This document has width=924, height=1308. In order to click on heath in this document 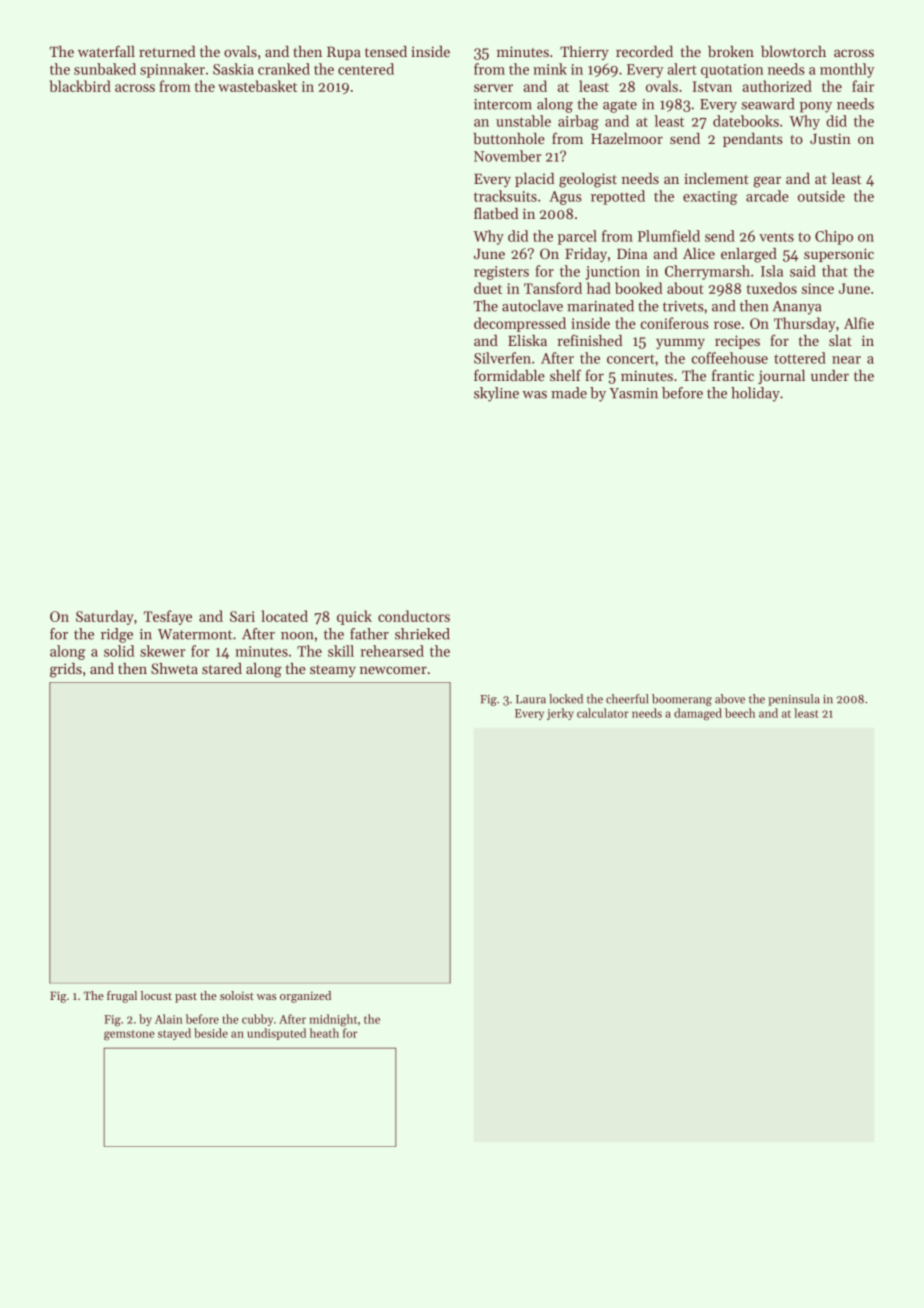, I will do `click(324, 1033)`.
